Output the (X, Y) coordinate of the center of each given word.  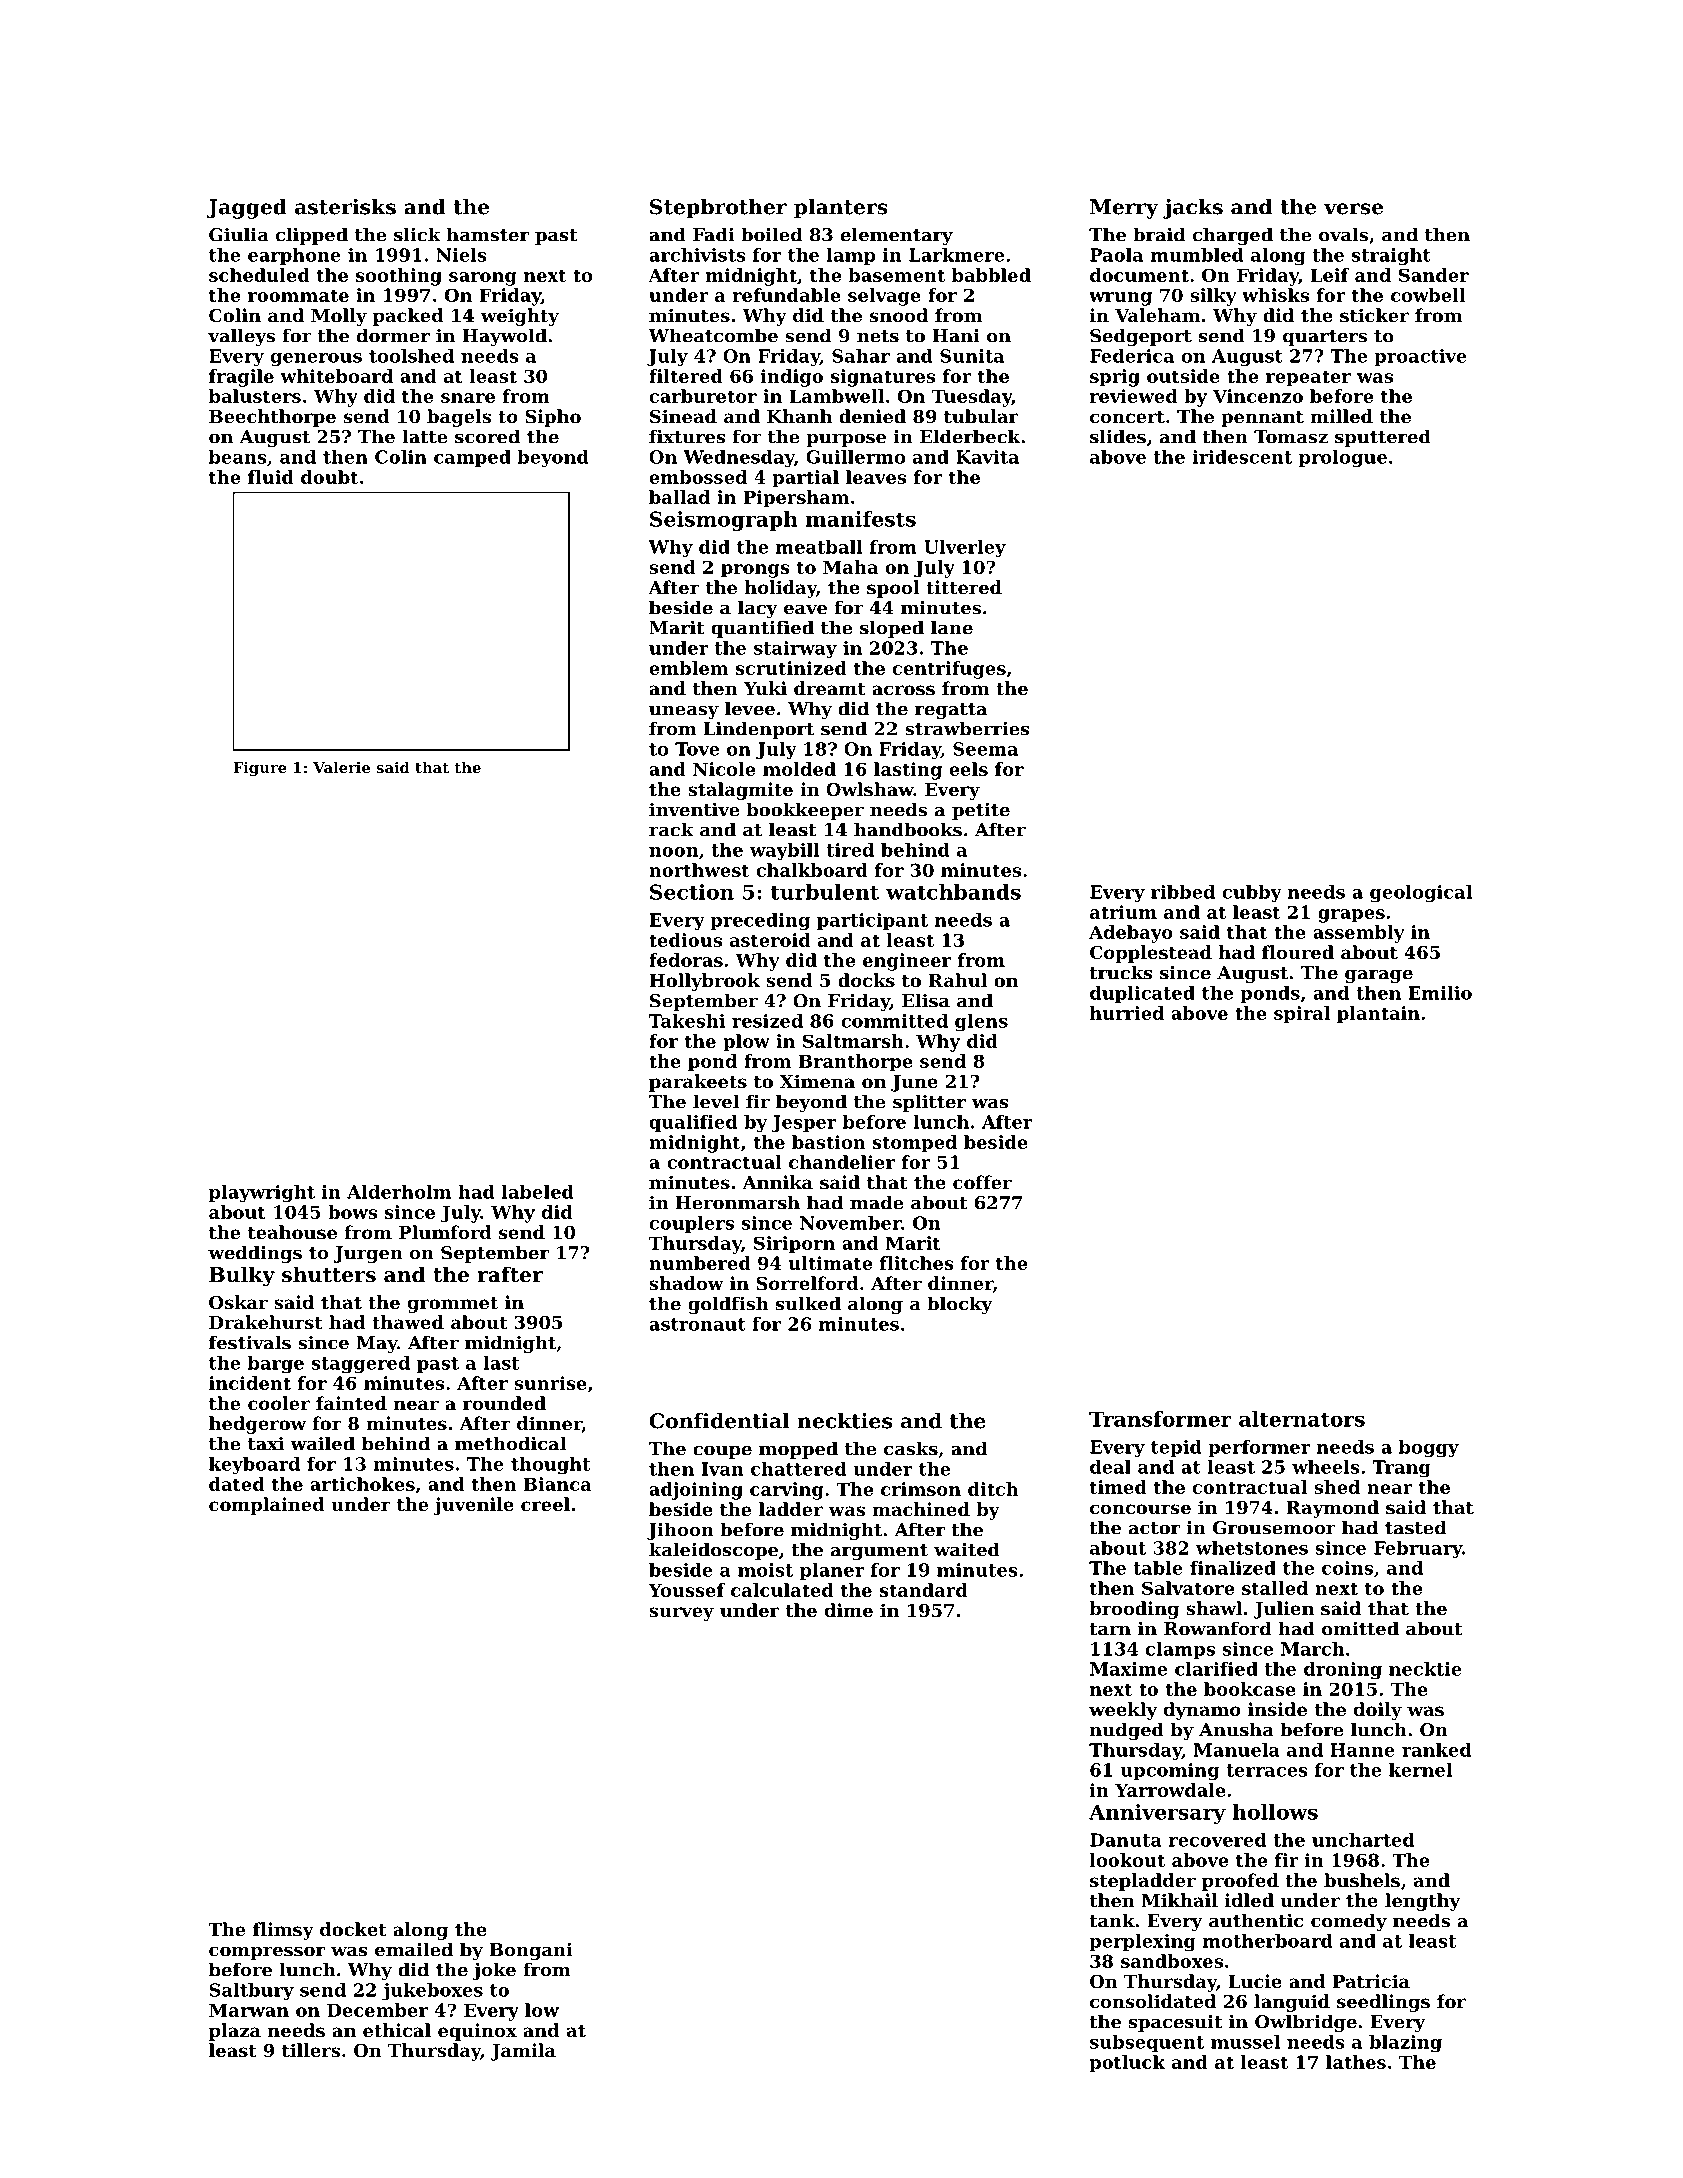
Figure (260, 769)
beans (238, 457)
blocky (959, 1305)
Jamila (523, 2052)
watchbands (953, 892)
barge (276, 1364)
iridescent (1242, 457)
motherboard (1268, 1941)
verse (1353, 209)
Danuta (1126, 1840)
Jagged (247, 209)
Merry (1124, 209)
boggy (1429, 1448)
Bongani (531, 1951)
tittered (964, 587)
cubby (1252, 893)
